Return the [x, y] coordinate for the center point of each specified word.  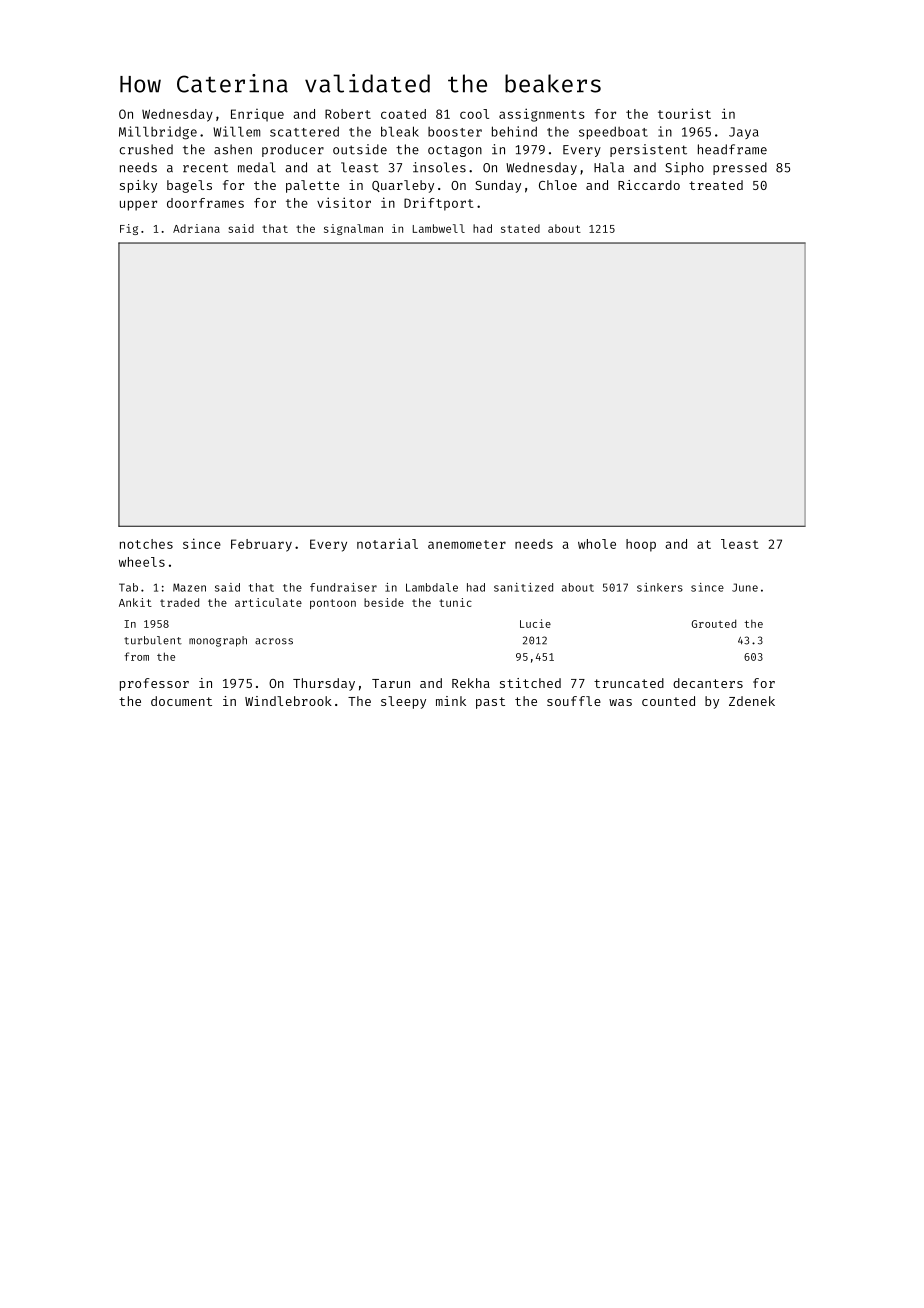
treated [716, 185]
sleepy [403, 702]
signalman [353, 229]
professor [154, 684]
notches [146, 544]
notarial [387, 543]
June [745, 587]
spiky [138, 186]
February [261, 545]
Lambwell [439, 228]
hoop [641, 545]
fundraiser [343, 587]
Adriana [196, 228]
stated [520, 228]
